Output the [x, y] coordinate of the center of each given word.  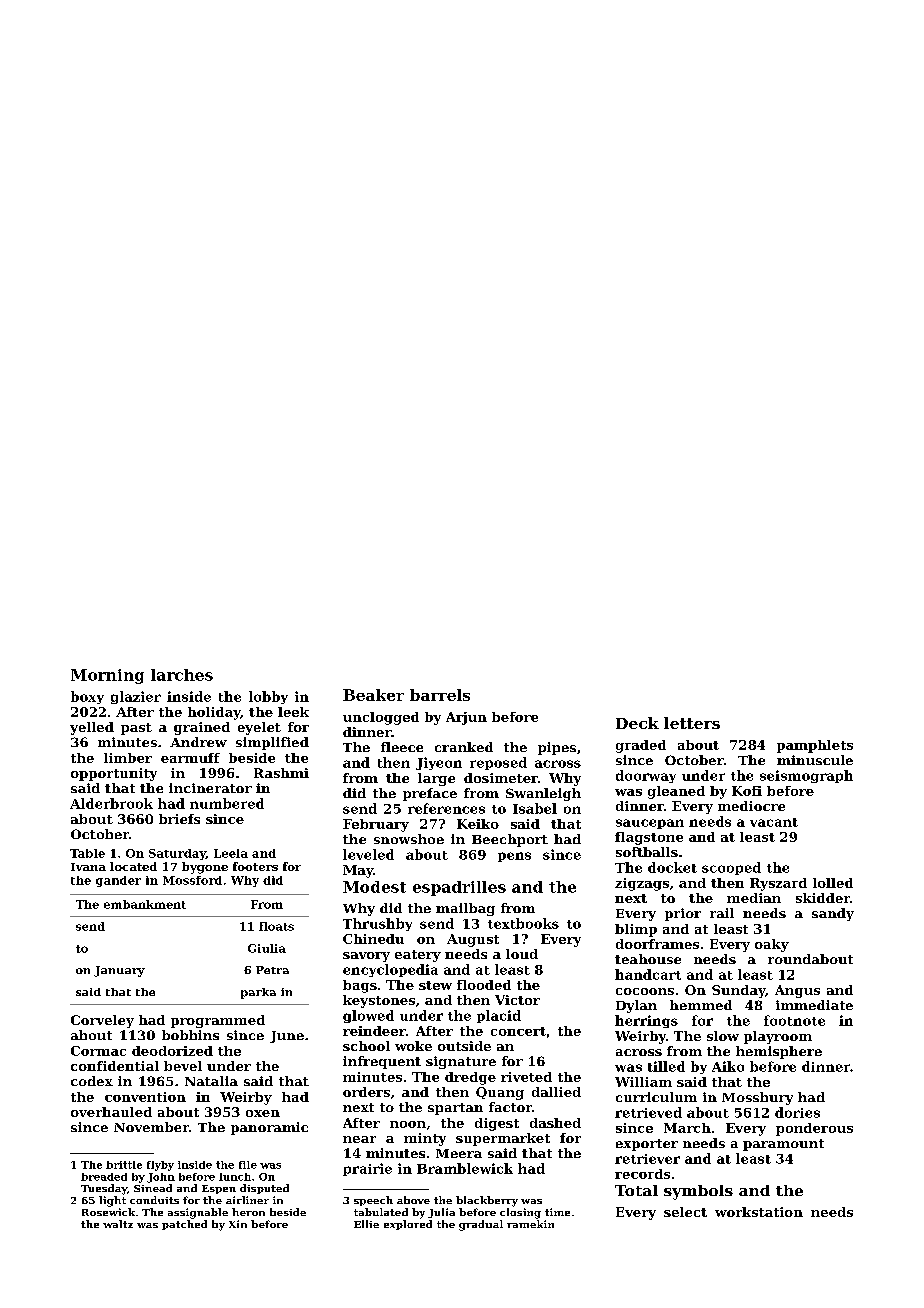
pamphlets [815, 746]
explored [408, 1225]
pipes [557, 748]
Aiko [728, 1066]
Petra [272, 970]
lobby [268, 697]
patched [184, 1225]
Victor [517, 1000]
